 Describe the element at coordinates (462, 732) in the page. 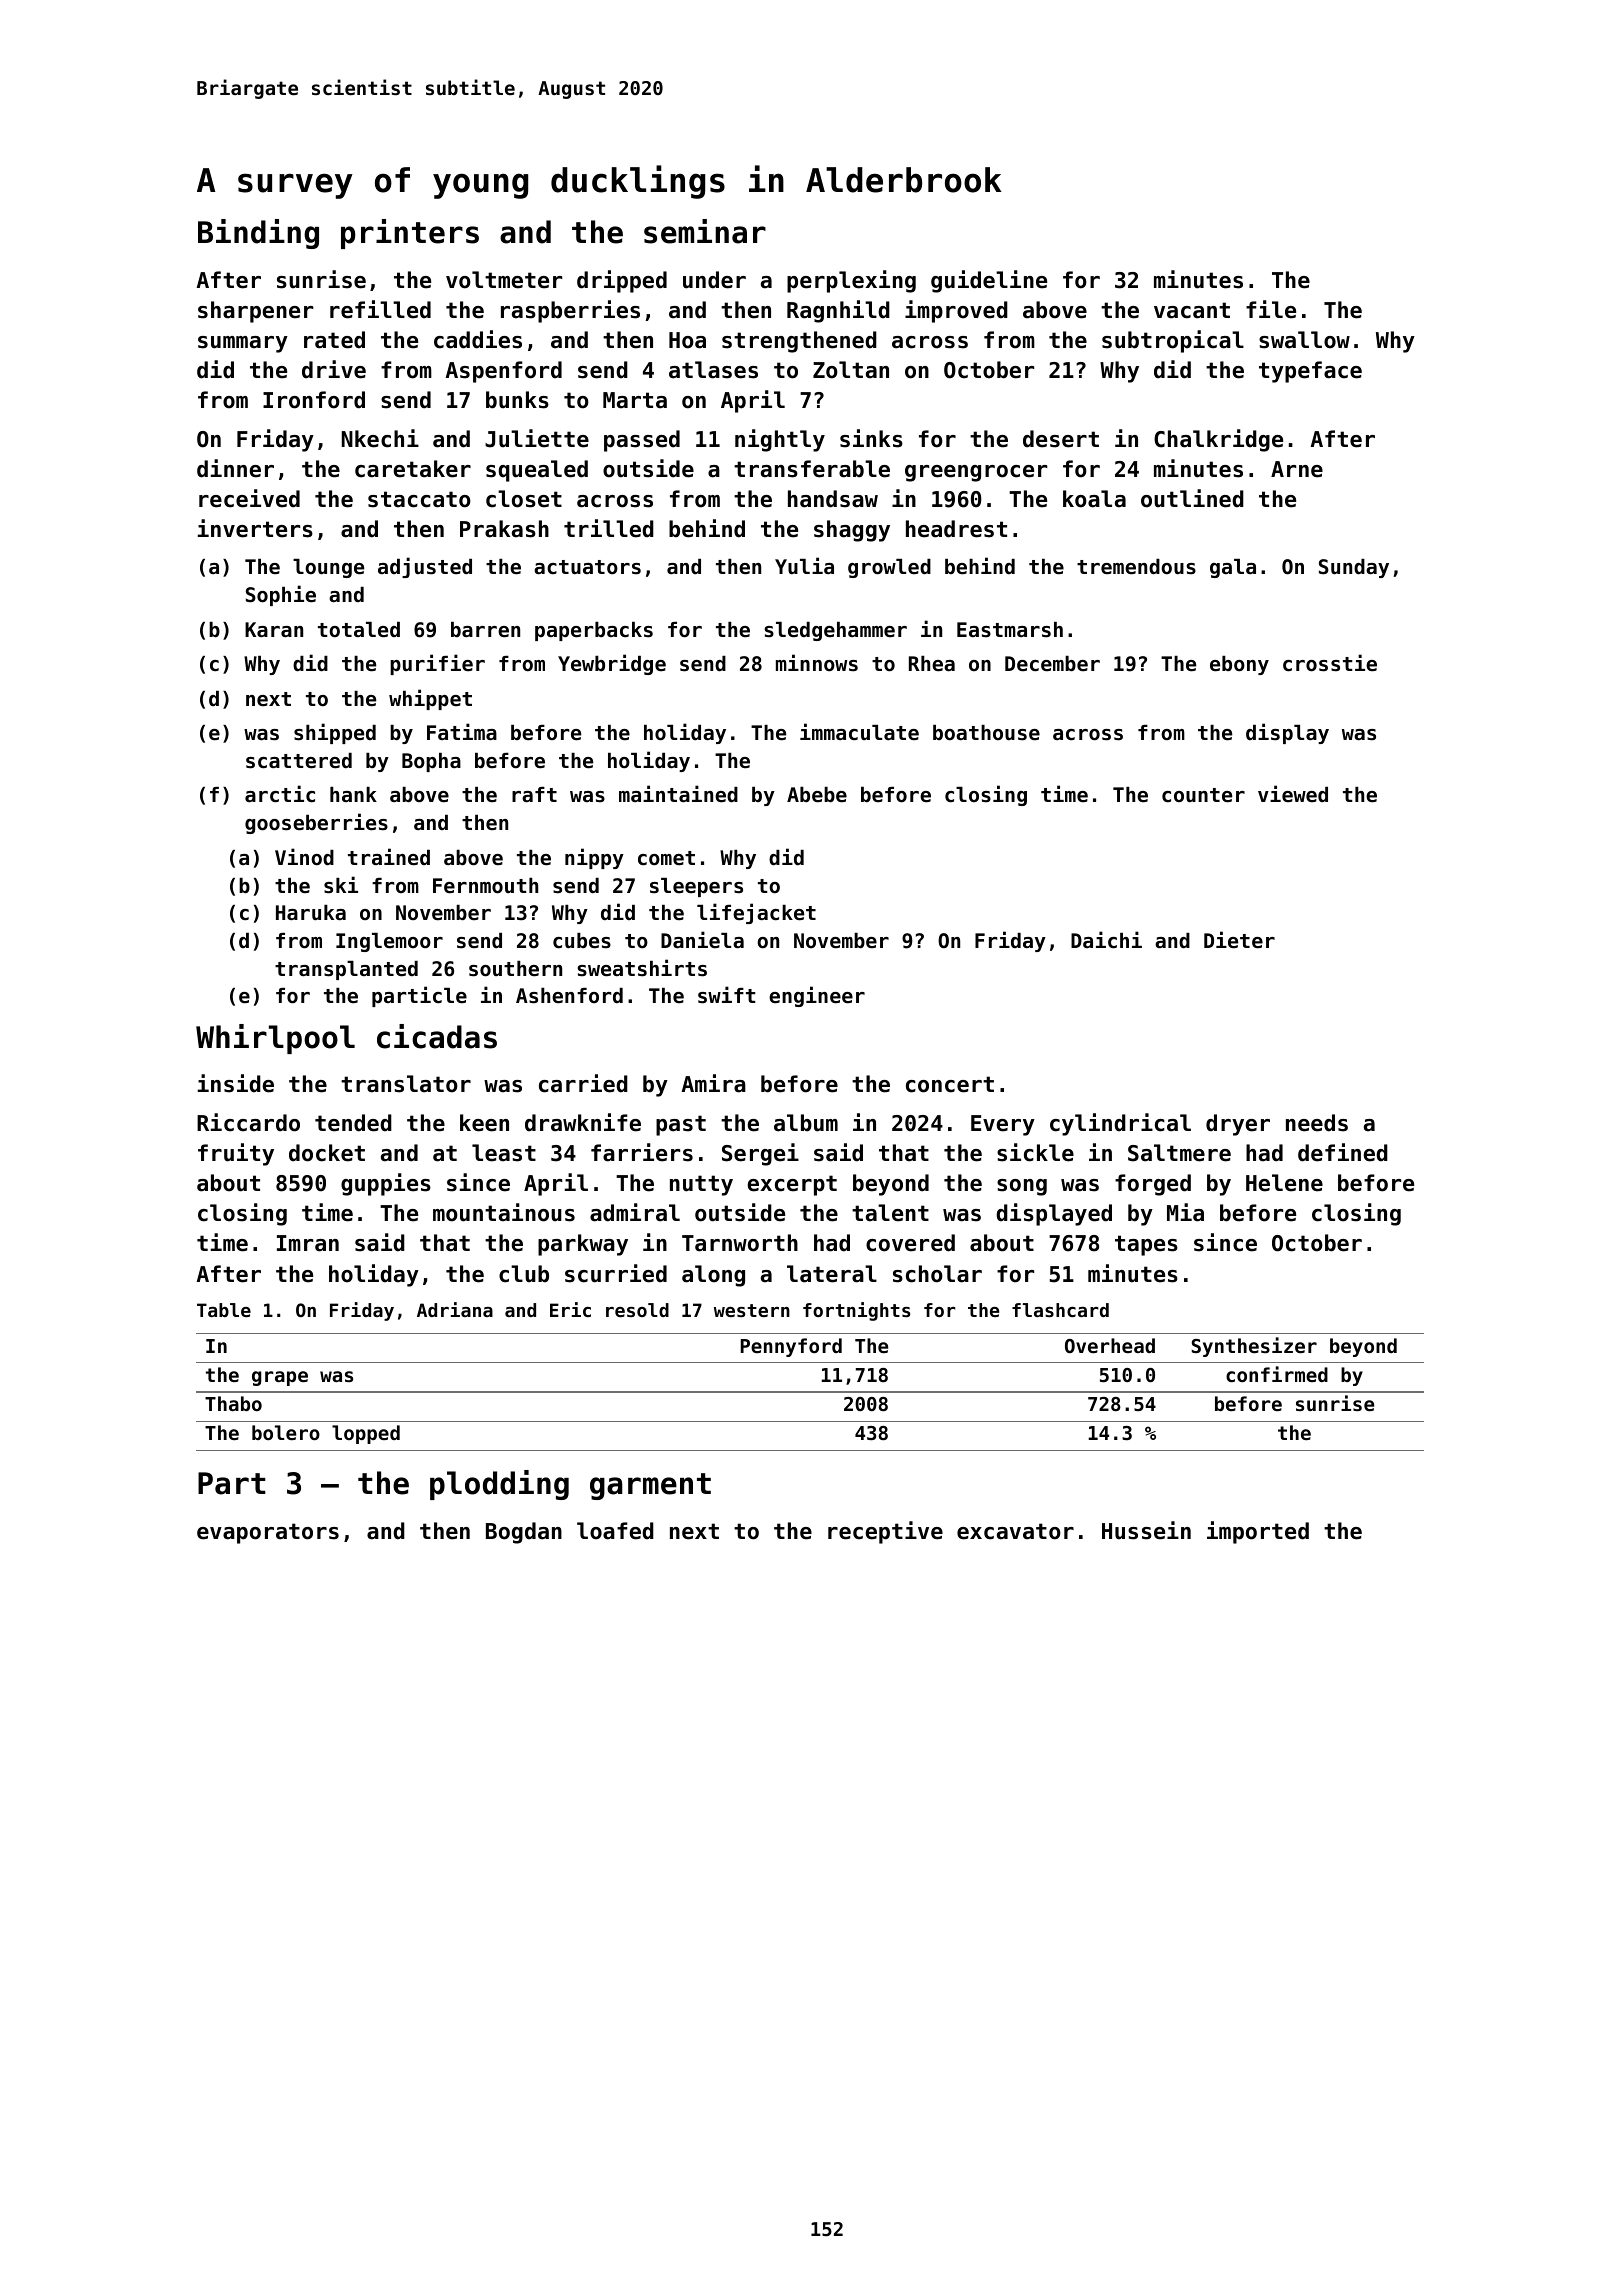

I see `Fatima` at that location.
